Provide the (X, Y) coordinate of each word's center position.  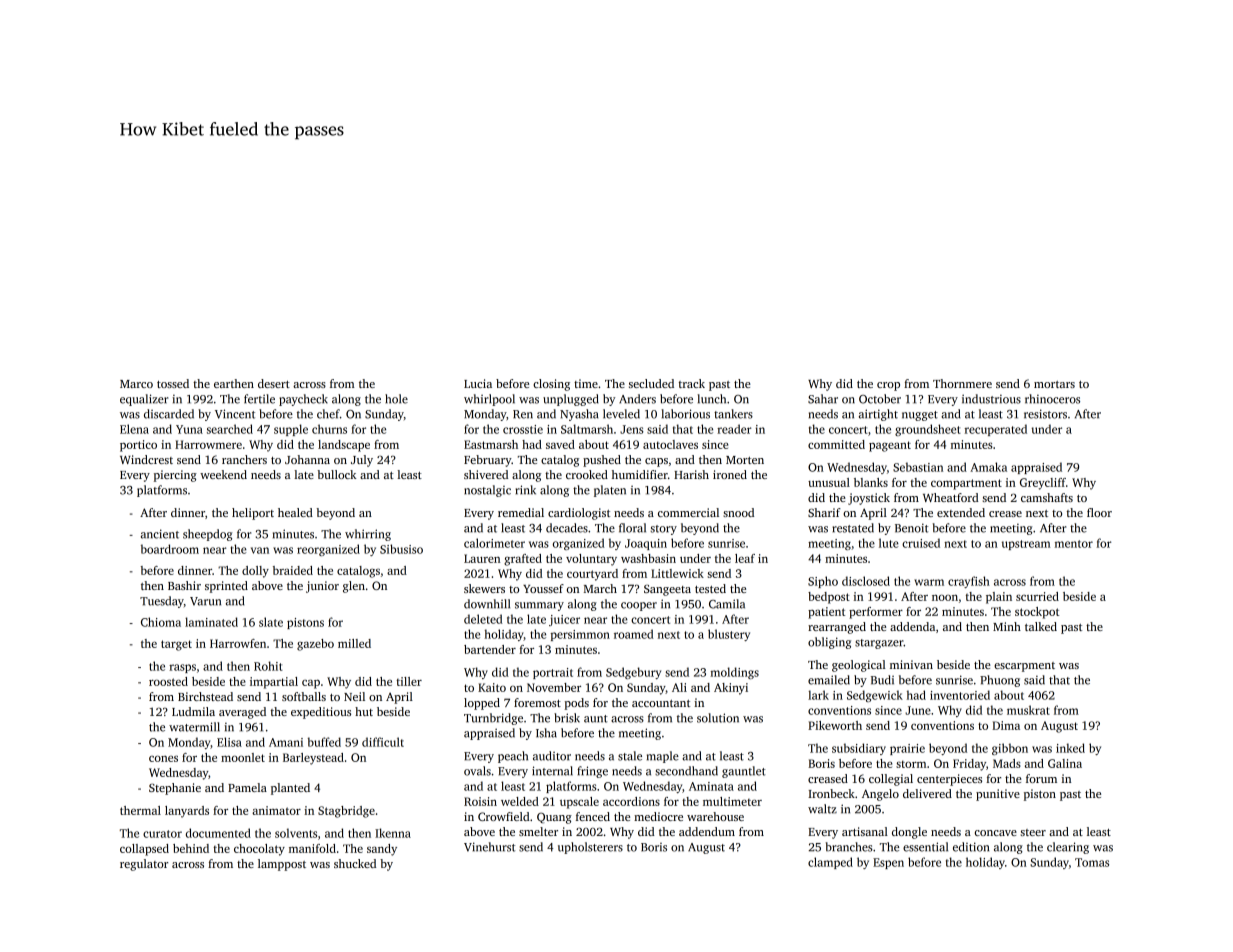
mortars (1054, 384)
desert (274, 383)
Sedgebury (633, 673)
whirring (368, 535)
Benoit (911, 528)
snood (738, 512)
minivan (911, 664)
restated (853, 528)
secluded (651, 383)
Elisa (229, 742)
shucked (355, 863)
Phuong (1000, 681)
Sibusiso (401, 549)
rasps (182, 668)
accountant (661, 703)
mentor (1074, 544)
